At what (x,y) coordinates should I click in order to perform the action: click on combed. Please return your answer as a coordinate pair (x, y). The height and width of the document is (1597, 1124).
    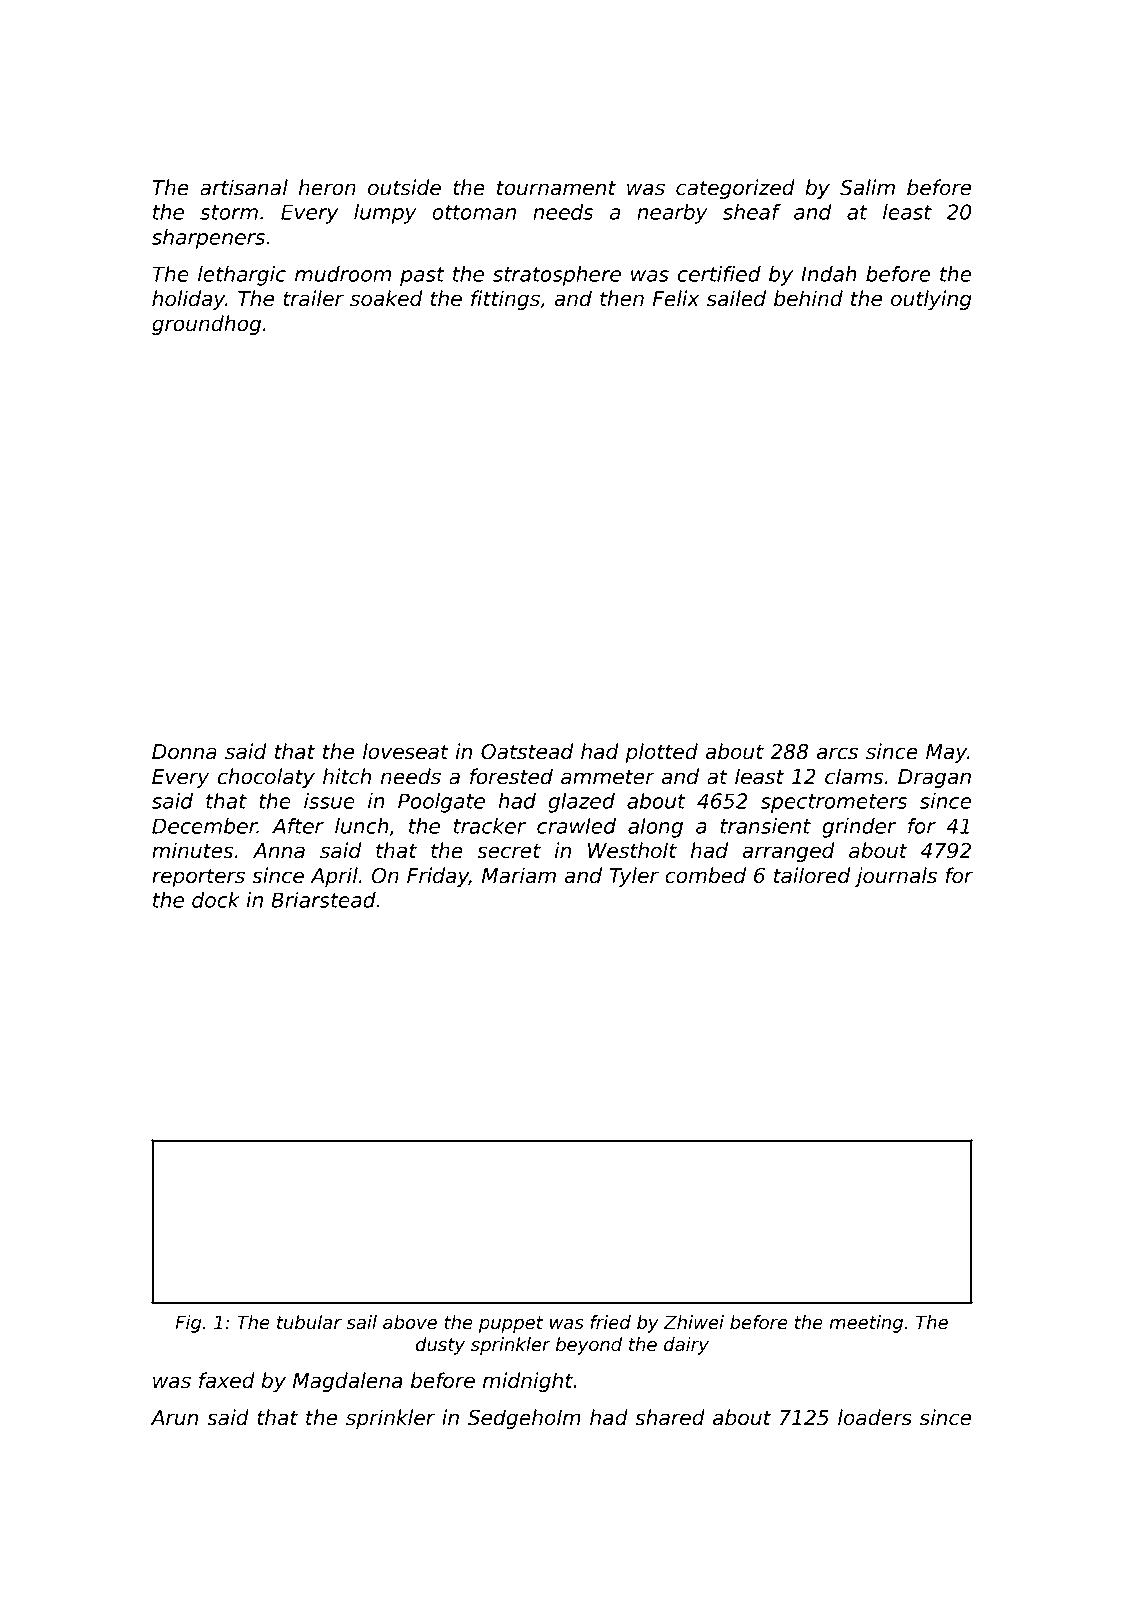
    Looking at the image, I should click on (705, 875).
